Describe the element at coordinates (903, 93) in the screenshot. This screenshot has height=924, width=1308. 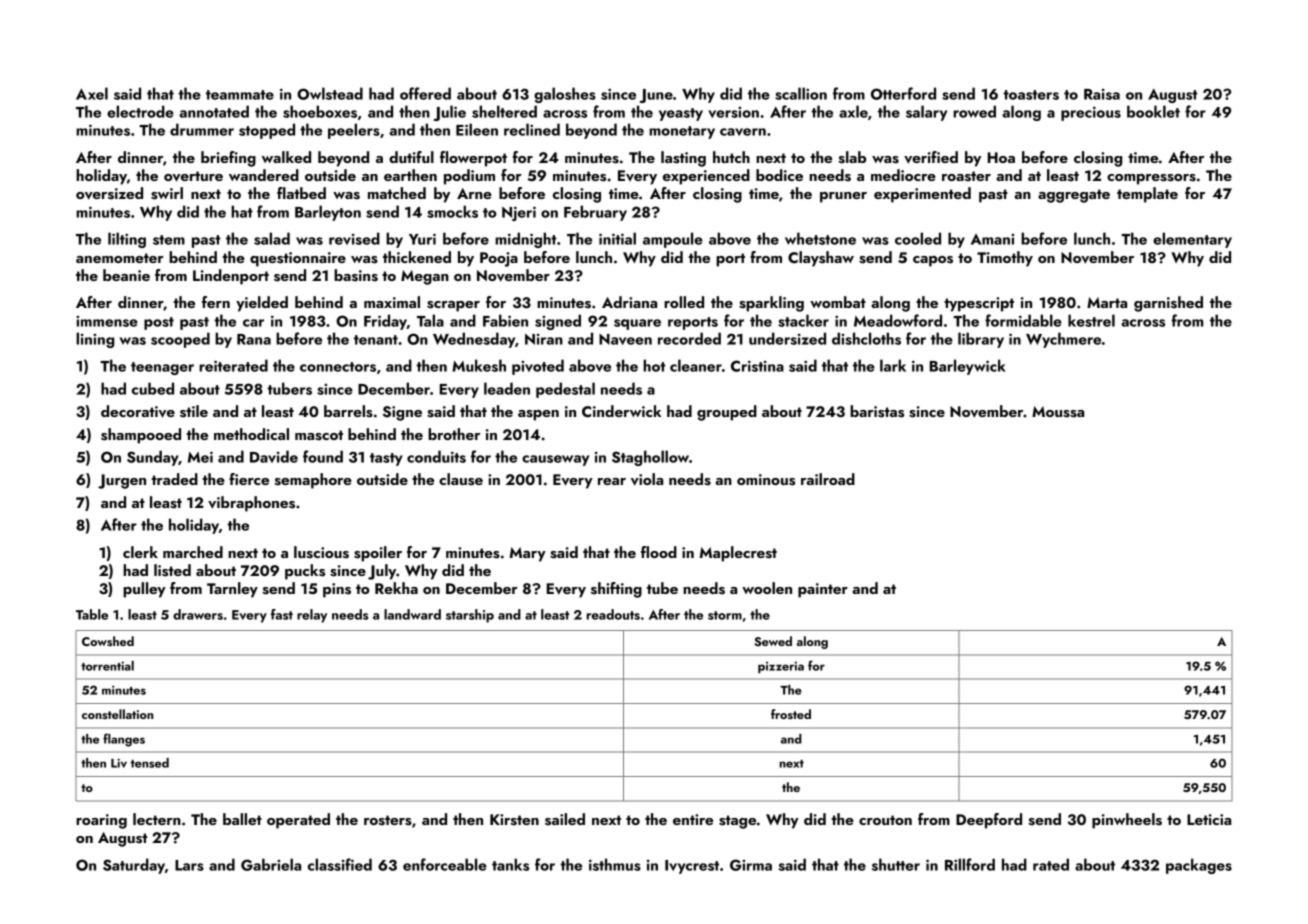
I see `Otterford` at that location.
